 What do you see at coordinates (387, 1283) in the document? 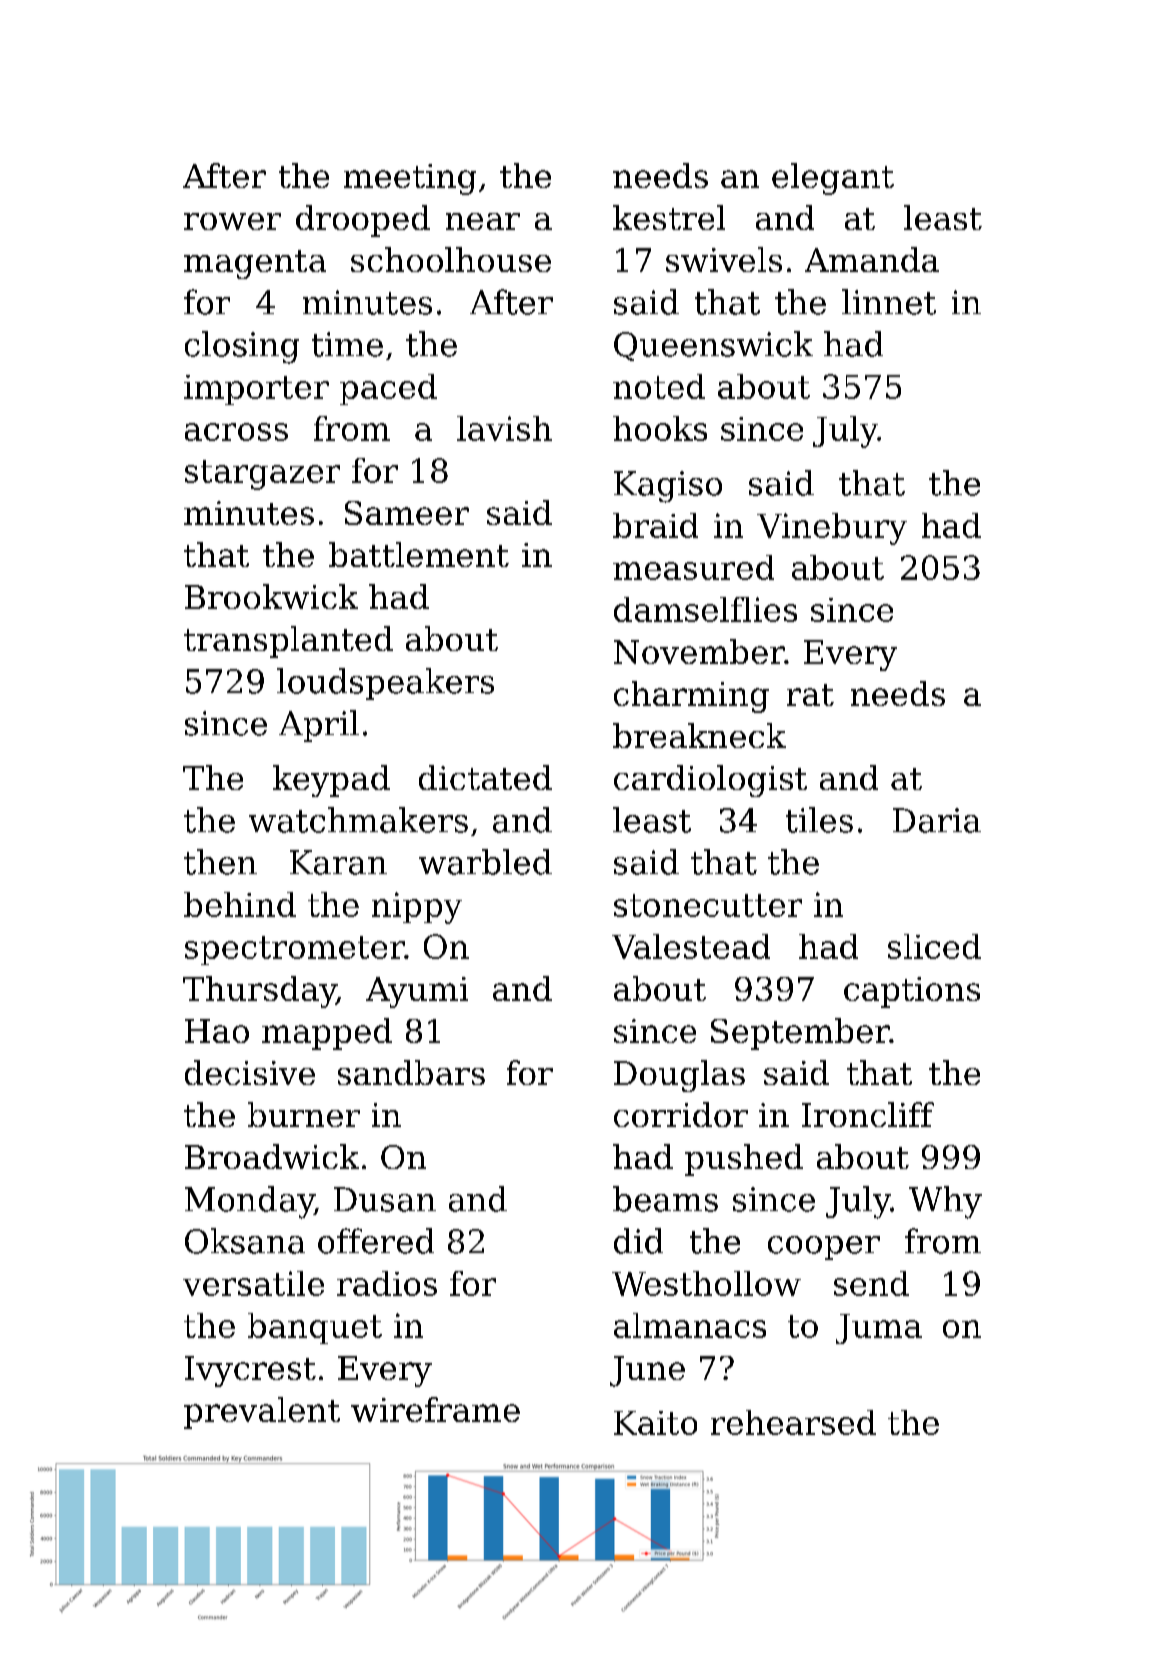
I see `radios` at bounding box center [387, 1283].
